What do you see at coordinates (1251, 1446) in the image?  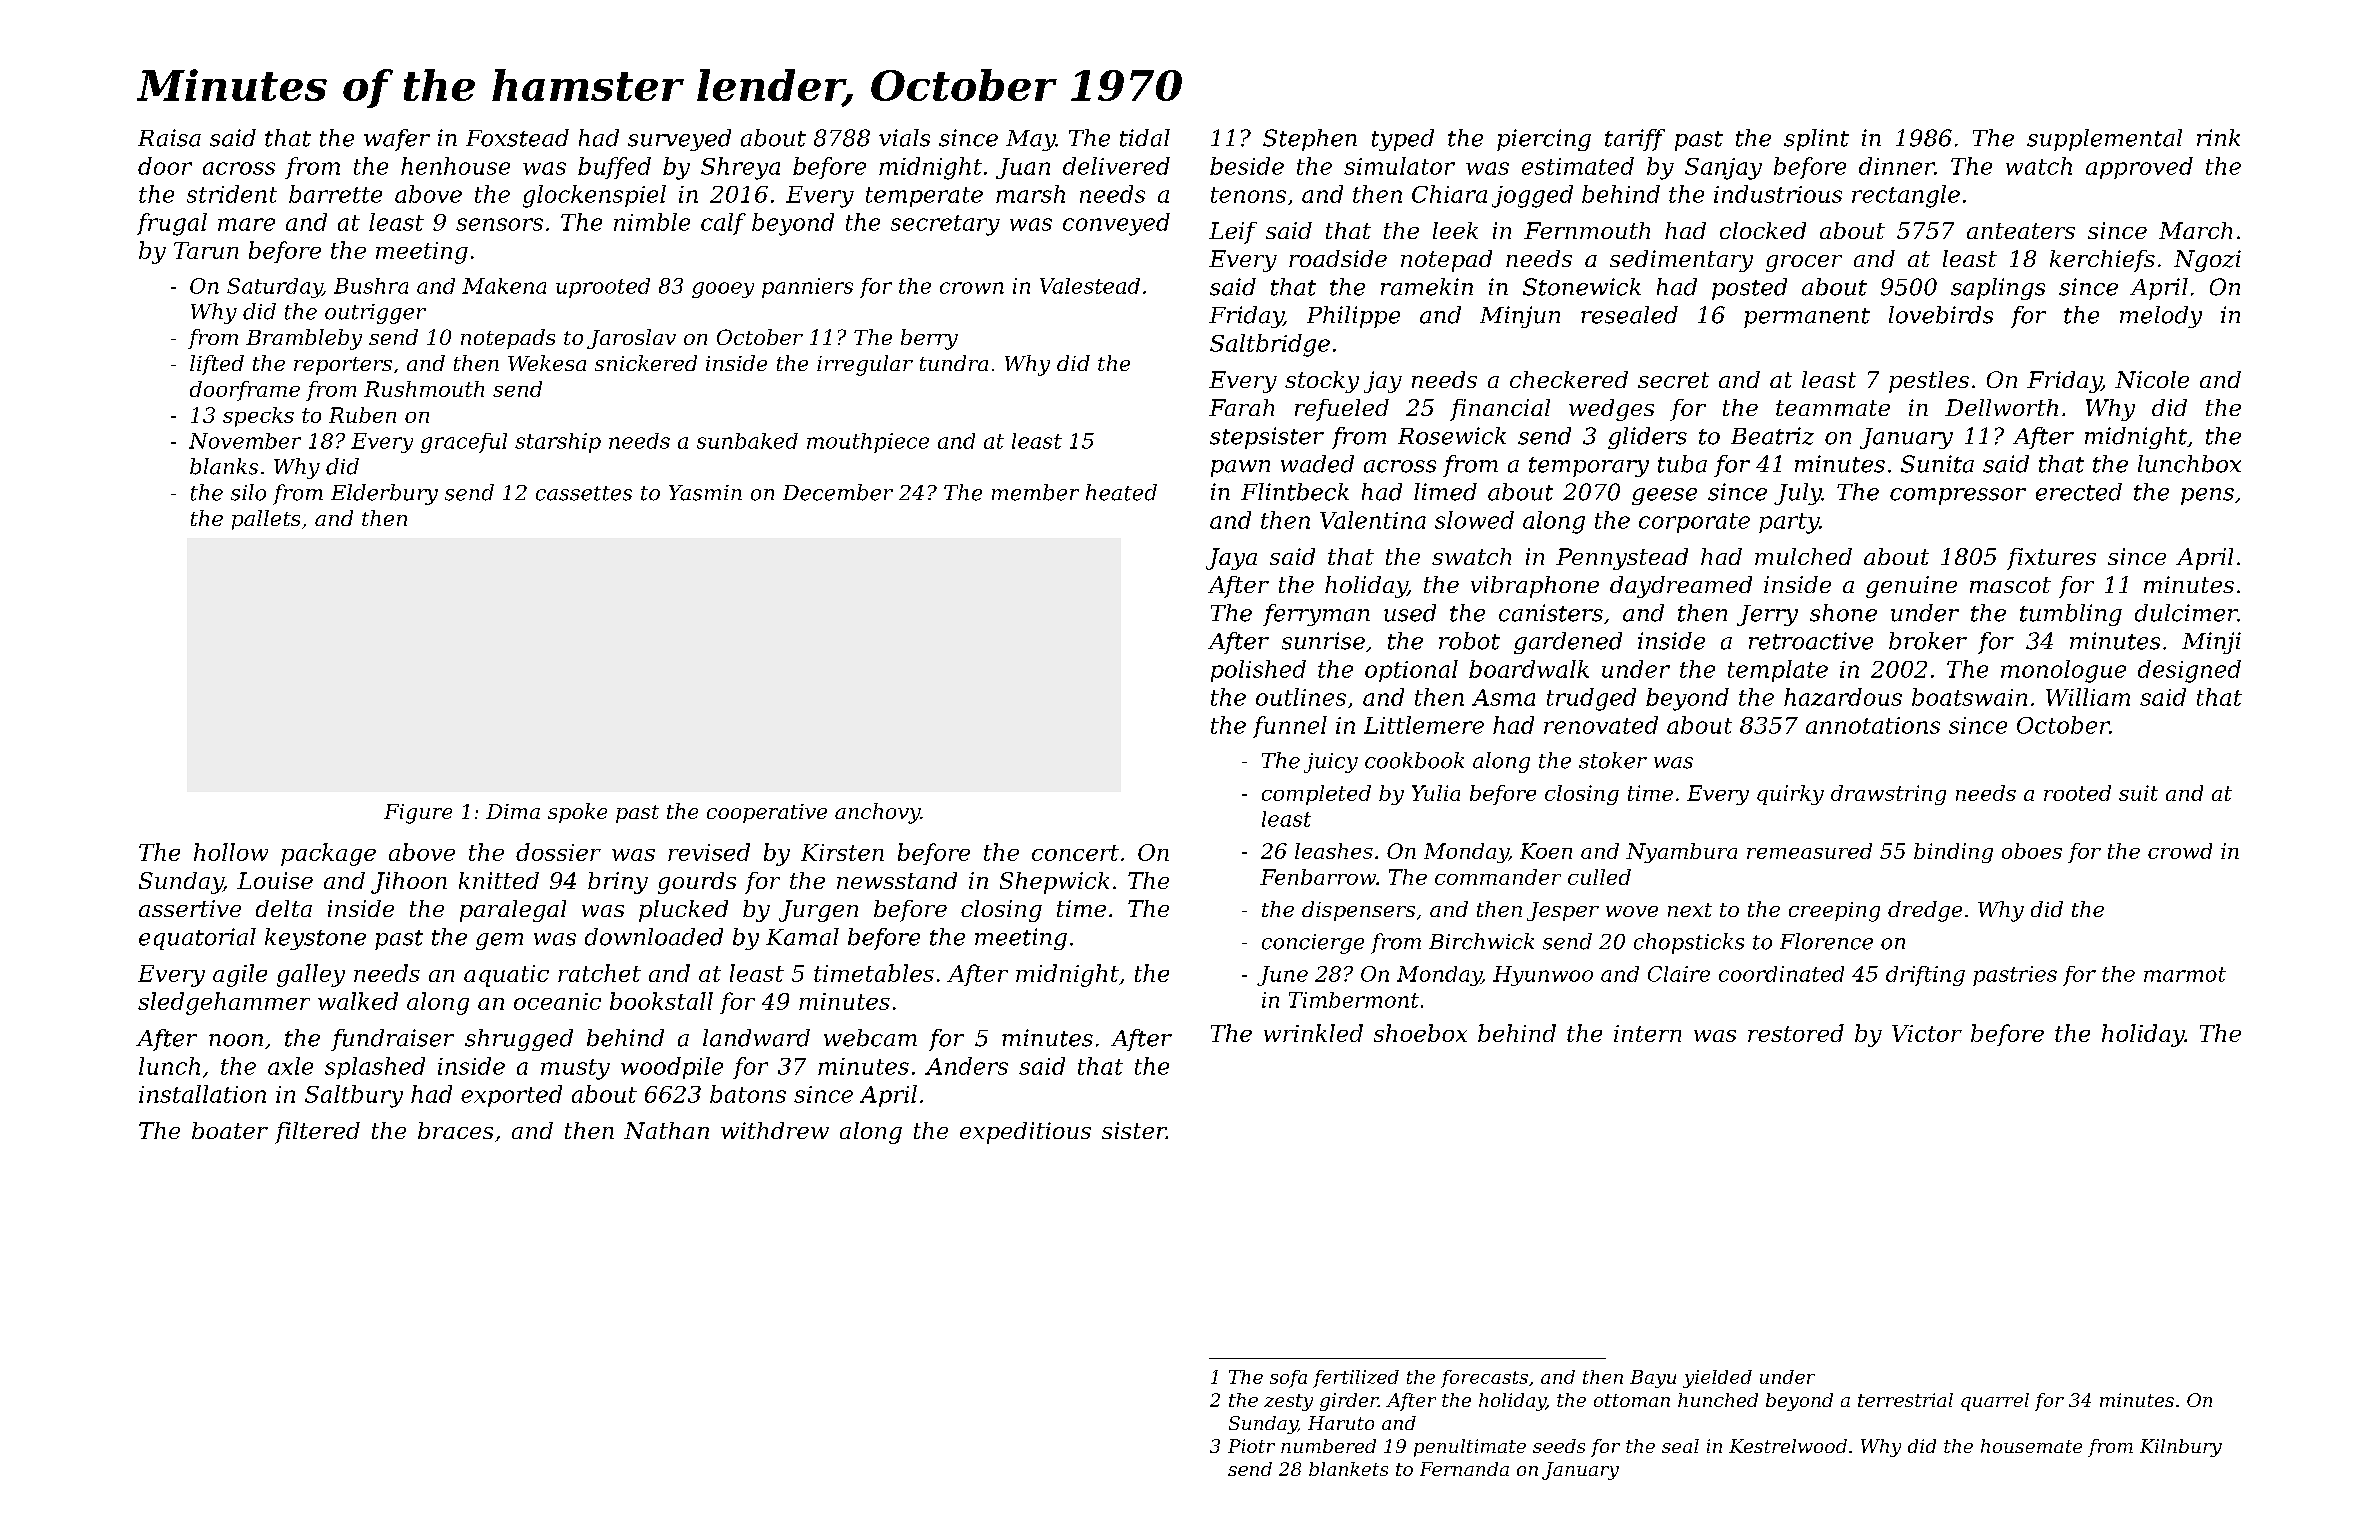 I see `Piotr` at bounding box center [1251, 1446].
